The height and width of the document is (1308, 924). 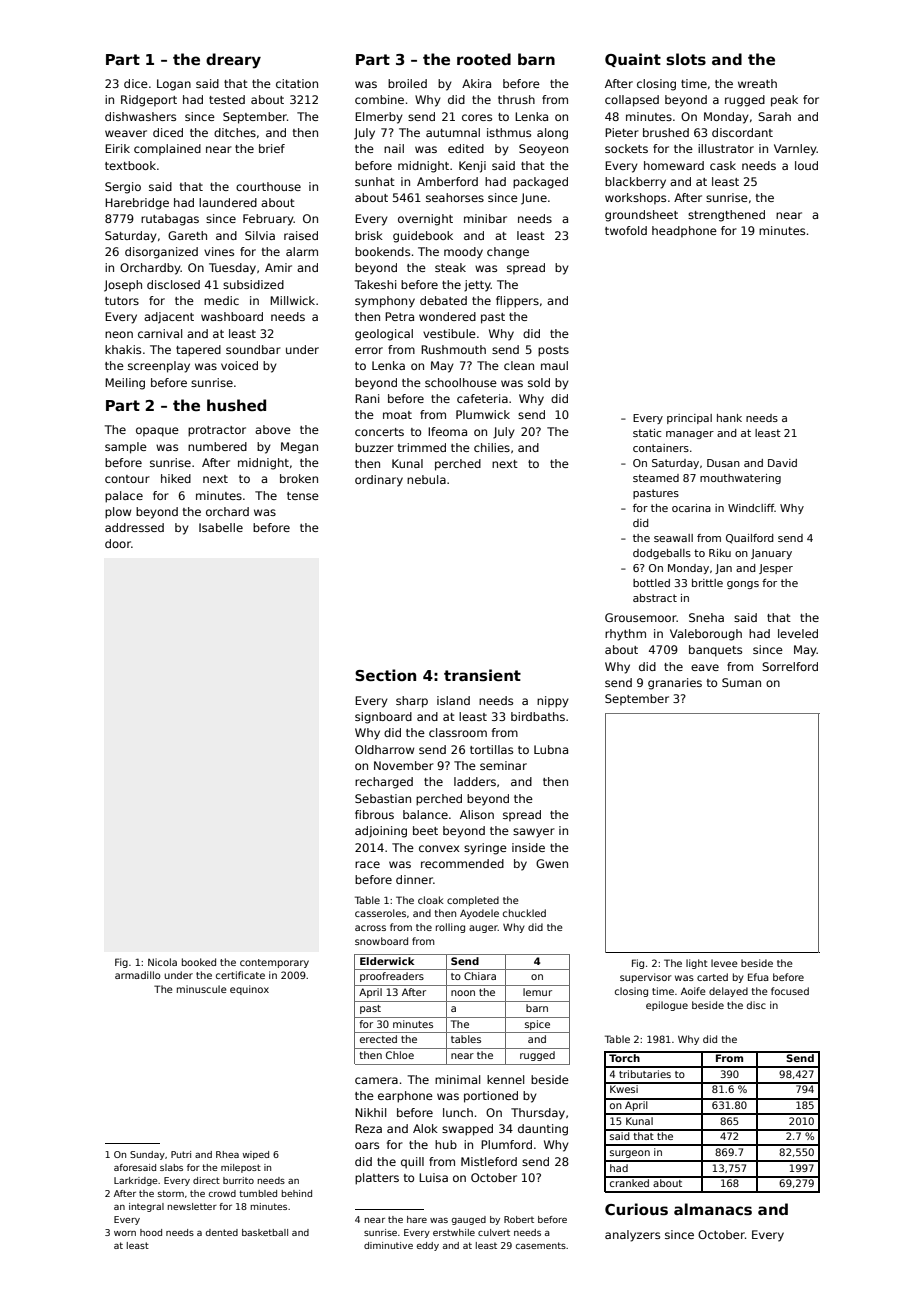 What do you see at coordinates (782, 463) in the document?
I see `David` at bounding box center [782, 463].
